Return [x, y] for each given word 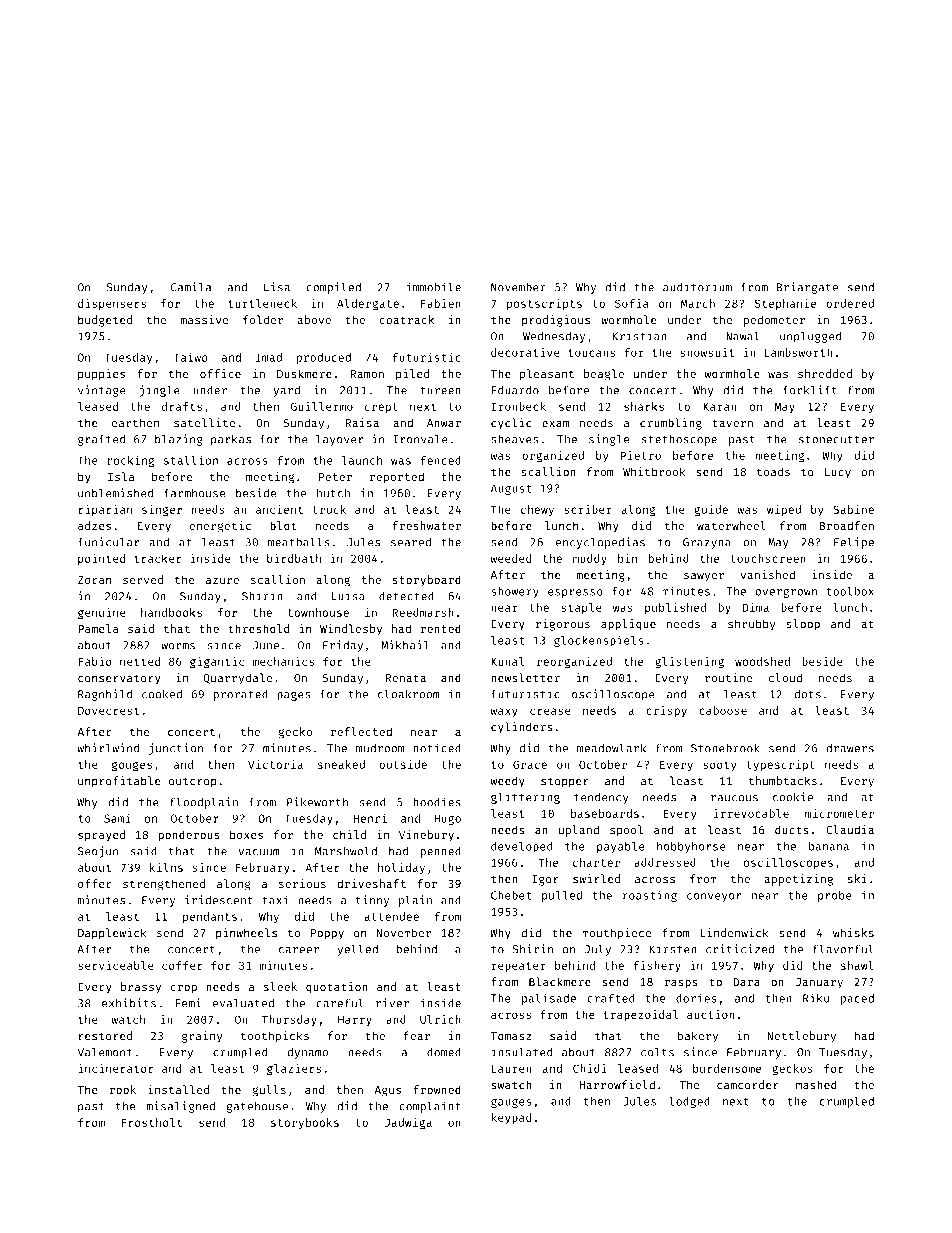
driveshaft [371, 883]
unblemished [115, 493]
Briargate [807, 288]
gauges [511, 1103]
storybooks [305, 1123]
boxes [246, 834]
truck [329, 509]
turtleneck [262, 303]
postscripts [544, 304]
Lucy [838, 473]
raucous [734, 798]
